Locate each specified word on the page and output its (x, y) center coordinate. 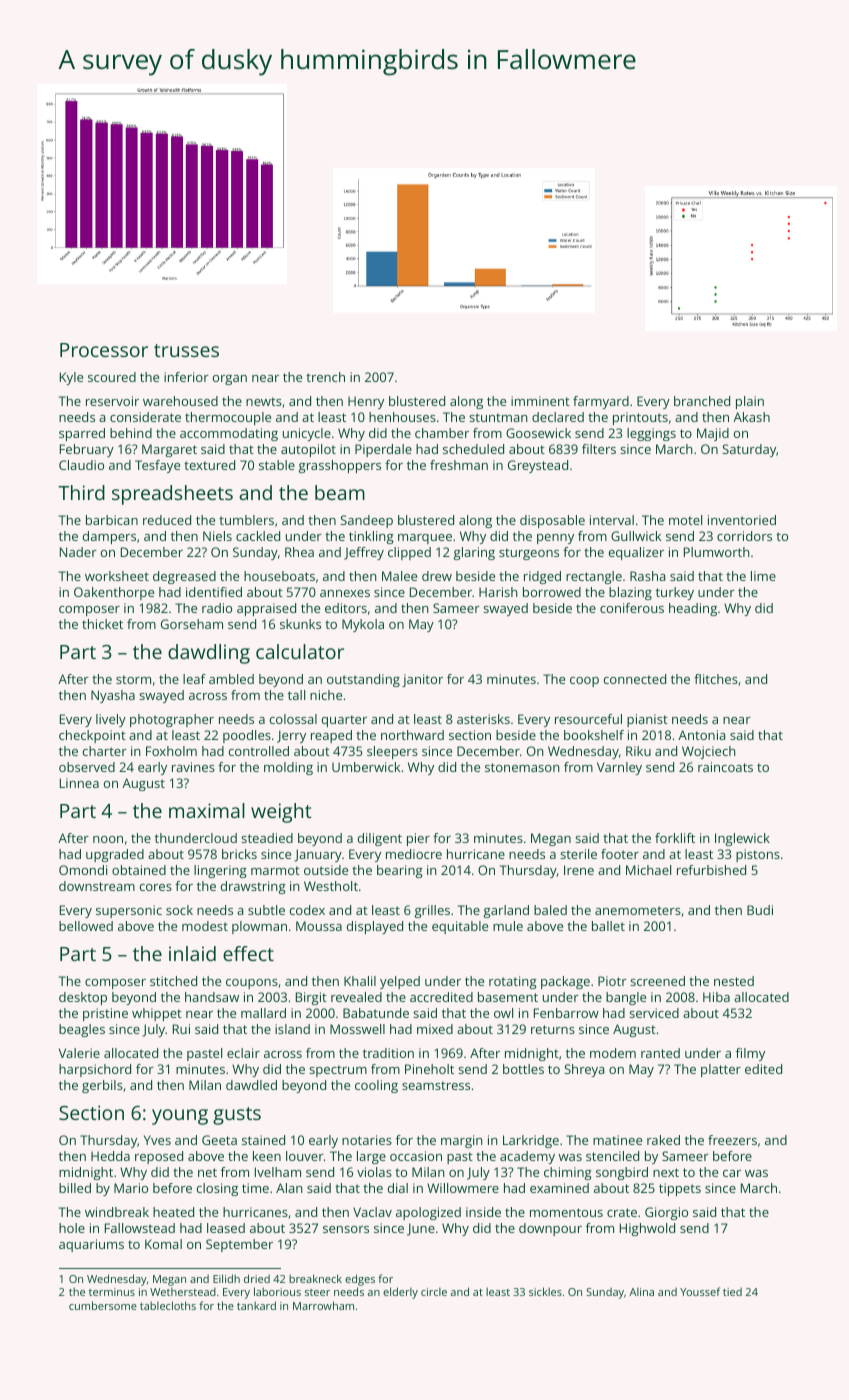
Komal (163, 1244)
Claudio (81, 465)
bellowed (86, 926)
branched (702, 401)
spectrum (338, 1071)
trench (325, 377)
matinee (617, 1140)
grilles (432, 911)
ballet (608, 926)
